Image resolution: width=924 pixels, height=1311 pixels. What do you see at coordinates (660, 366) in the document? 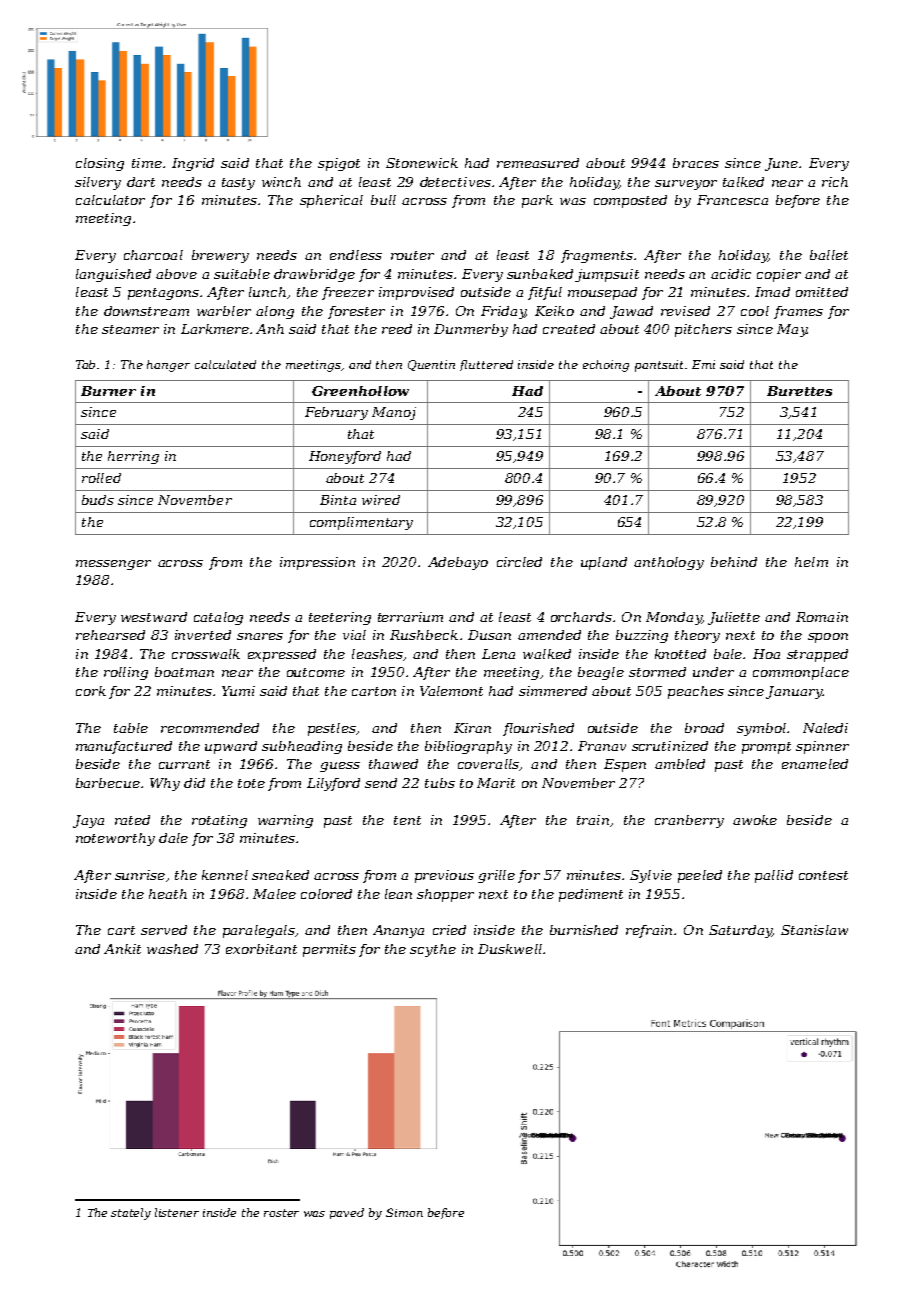
I see `pantsuit` at bounding box center [660, 366].
